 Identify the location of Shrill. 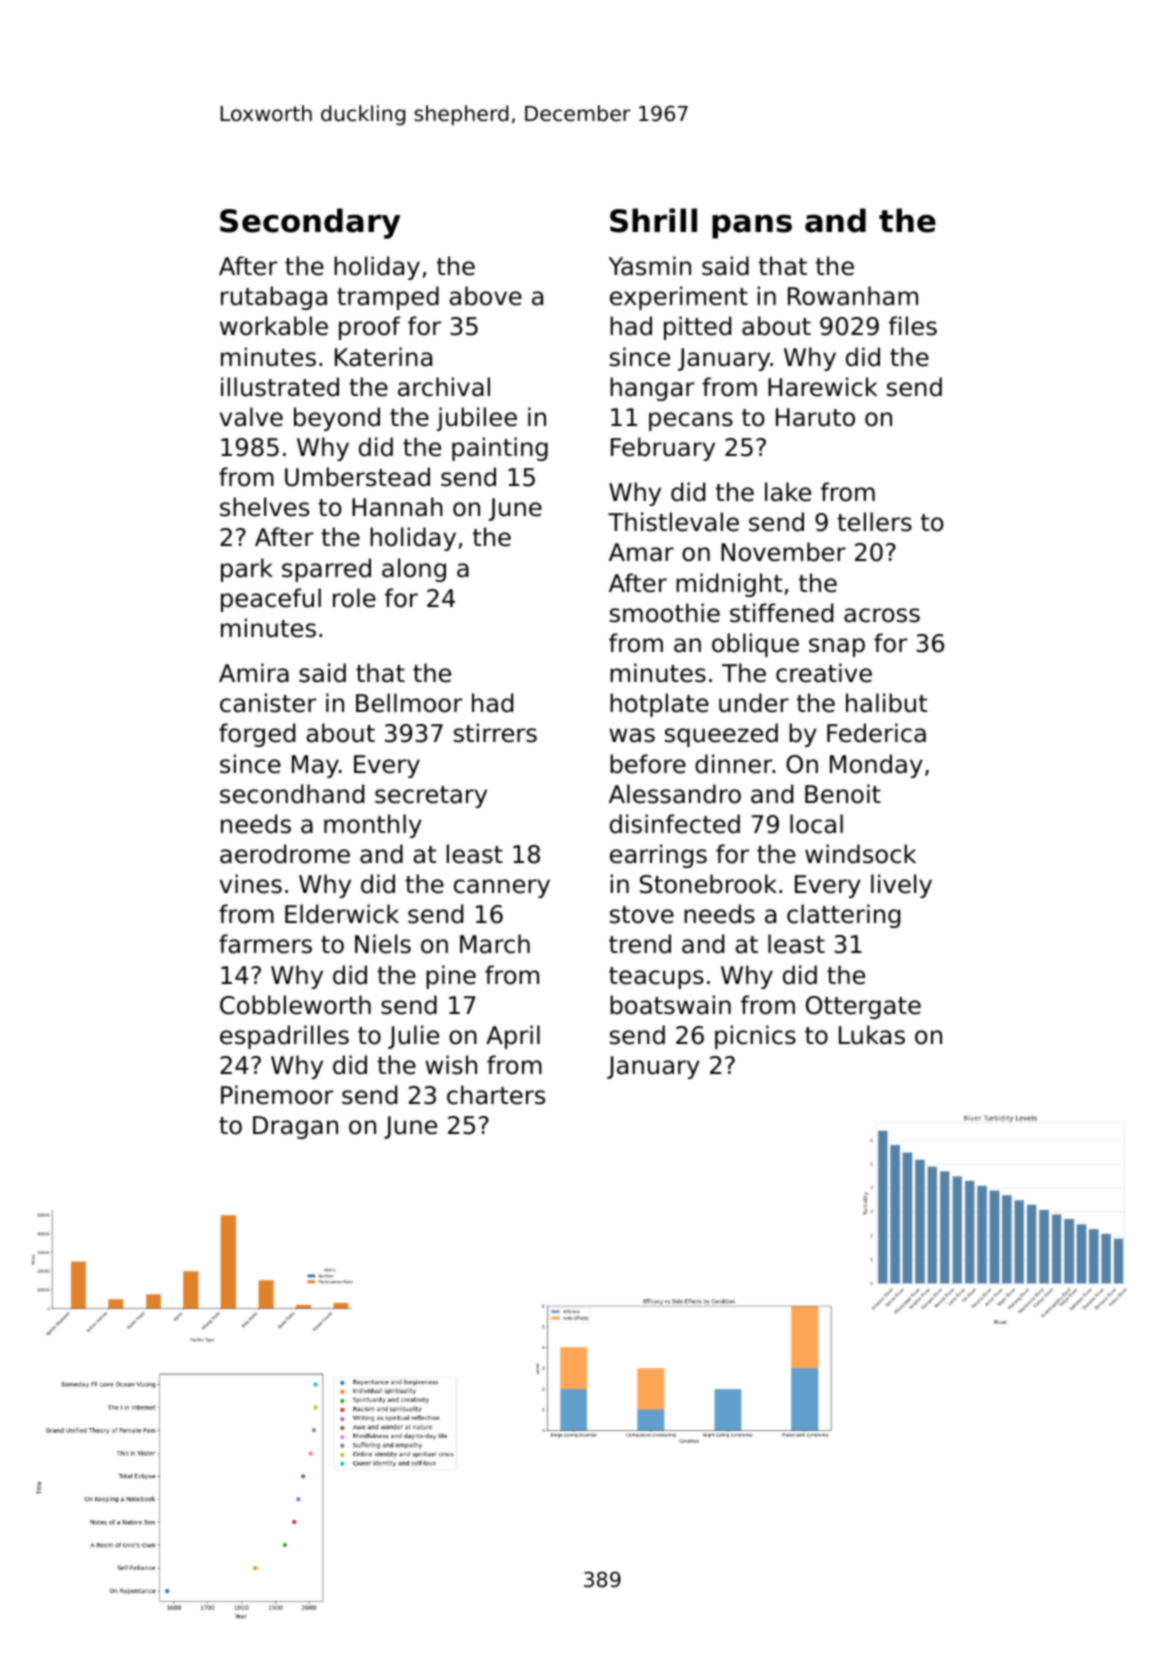
(653, 220).
